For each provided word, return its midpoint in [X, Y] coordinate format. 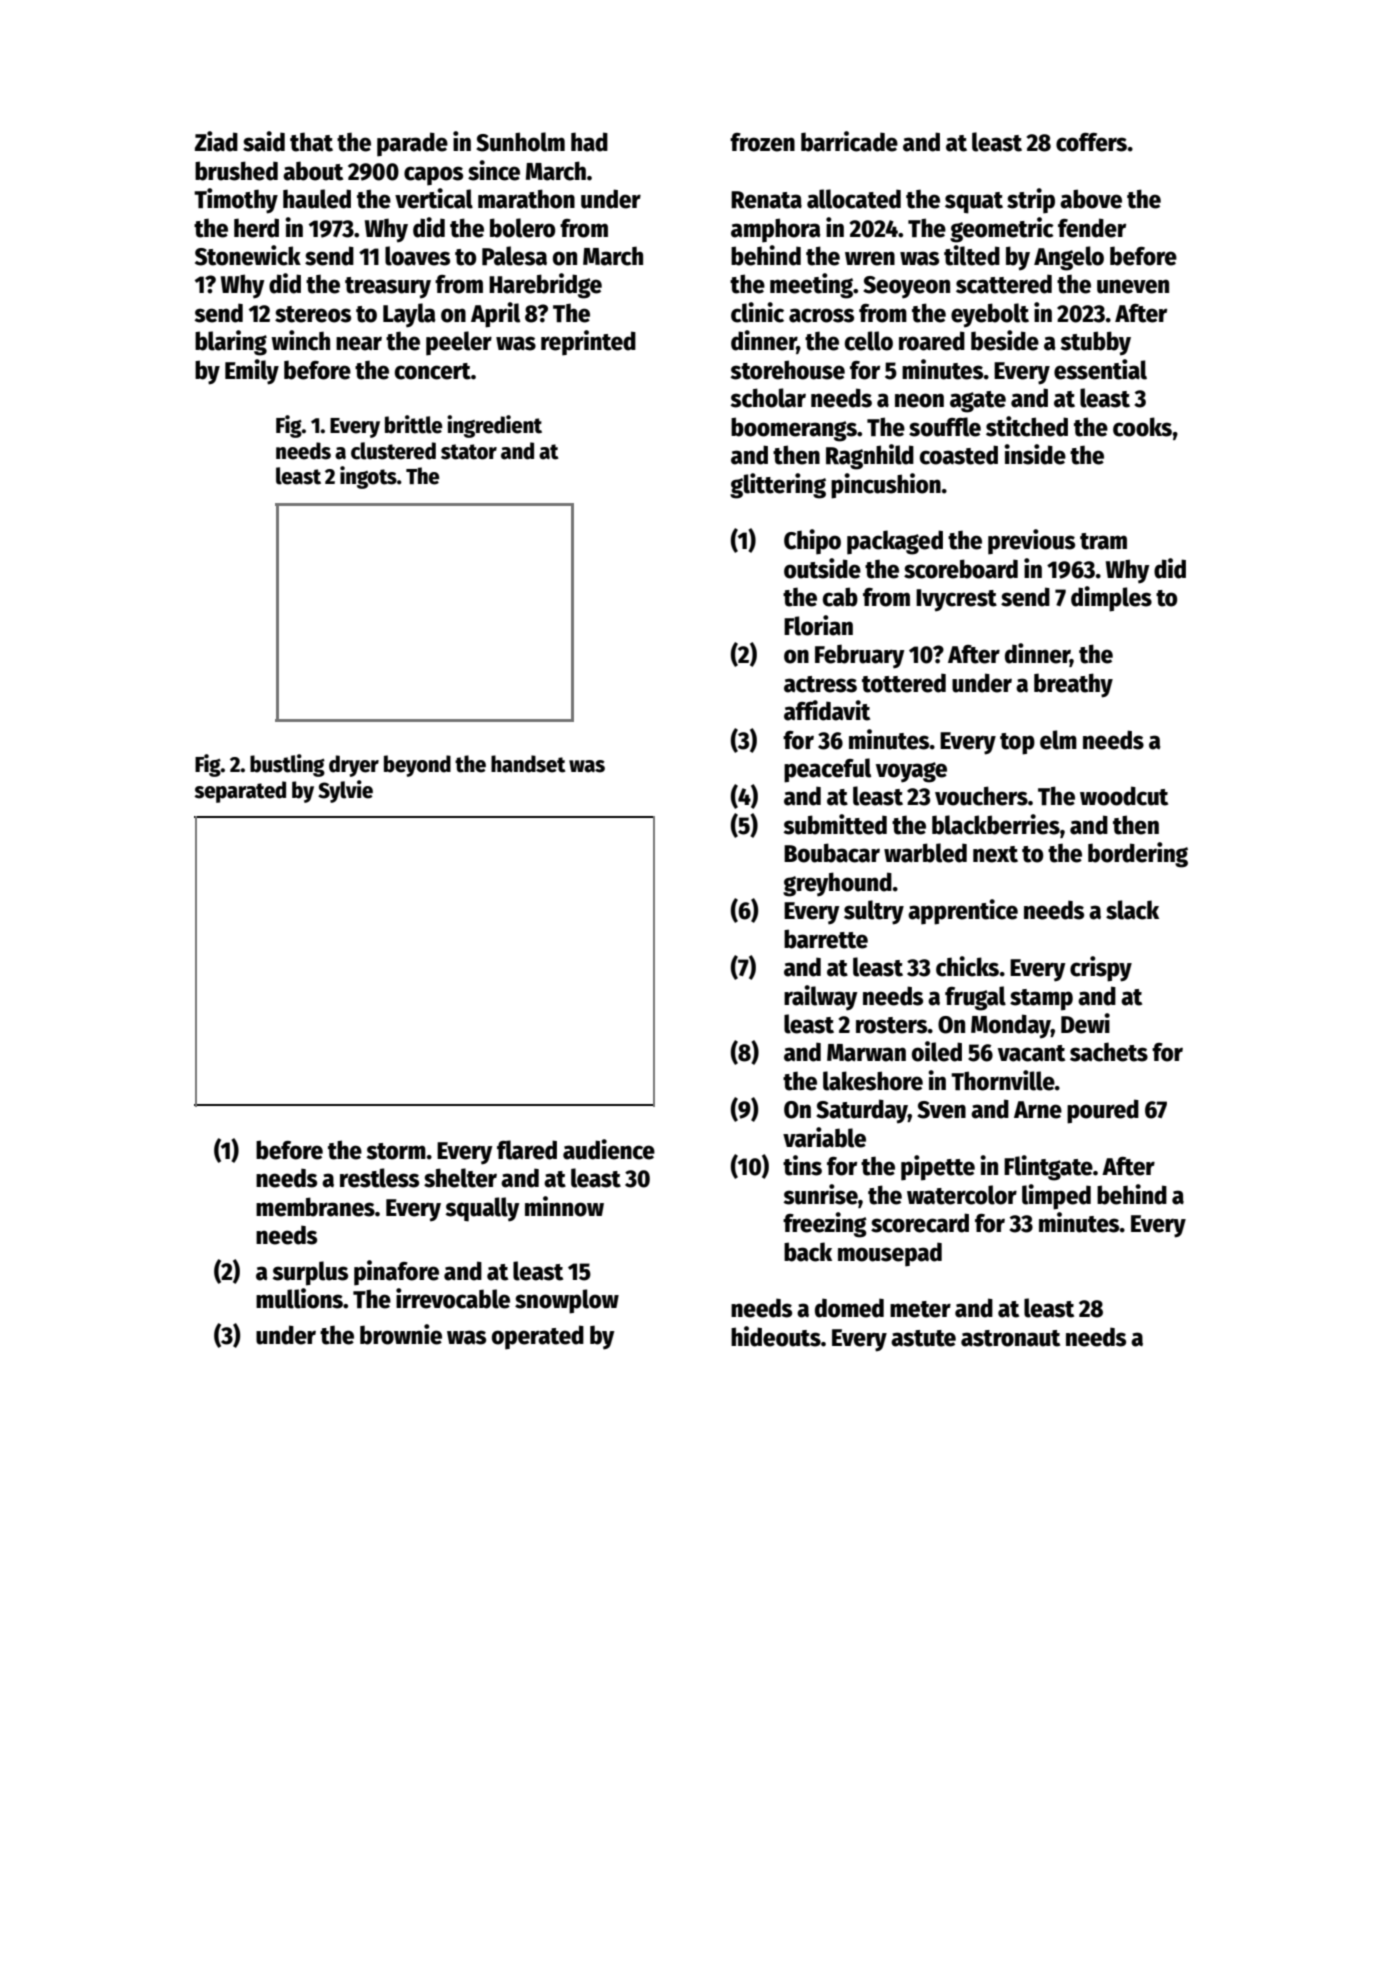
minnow [564, 1206]
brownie [401, 1334]
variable [824, 1137]
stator [469, 452]
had [589, 142]
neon [919, 400]
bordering [1138, 855]
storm [396, 1151]
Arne [1038, 1110]
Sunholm [520, 142]
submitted [835, 824]
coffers [1091, 142]
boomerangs [794, 429]
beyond [417, 766]
